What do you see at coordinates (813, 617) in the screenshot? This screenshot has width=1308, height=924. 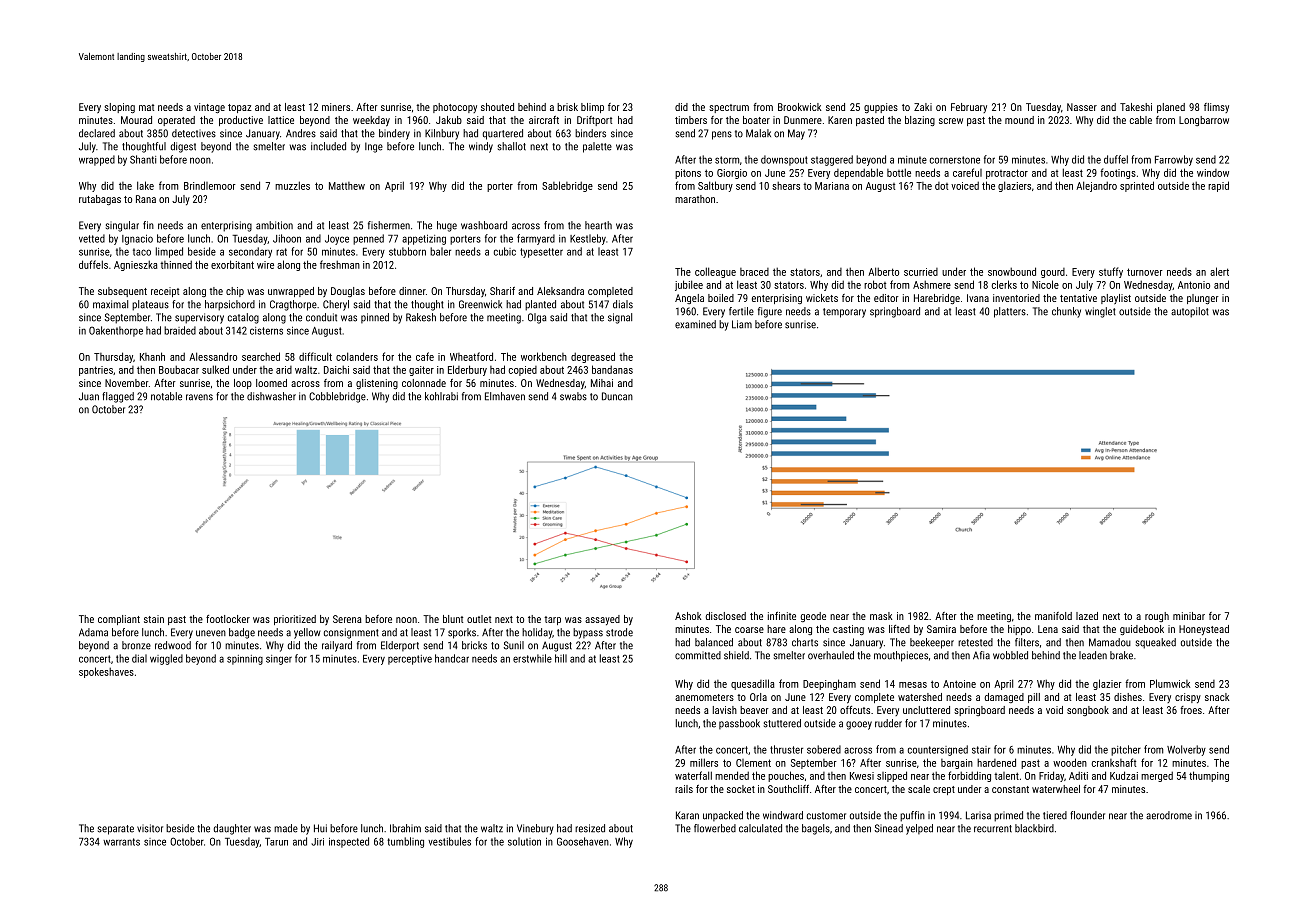 I see `geode` at bounding box center [813, 617].
